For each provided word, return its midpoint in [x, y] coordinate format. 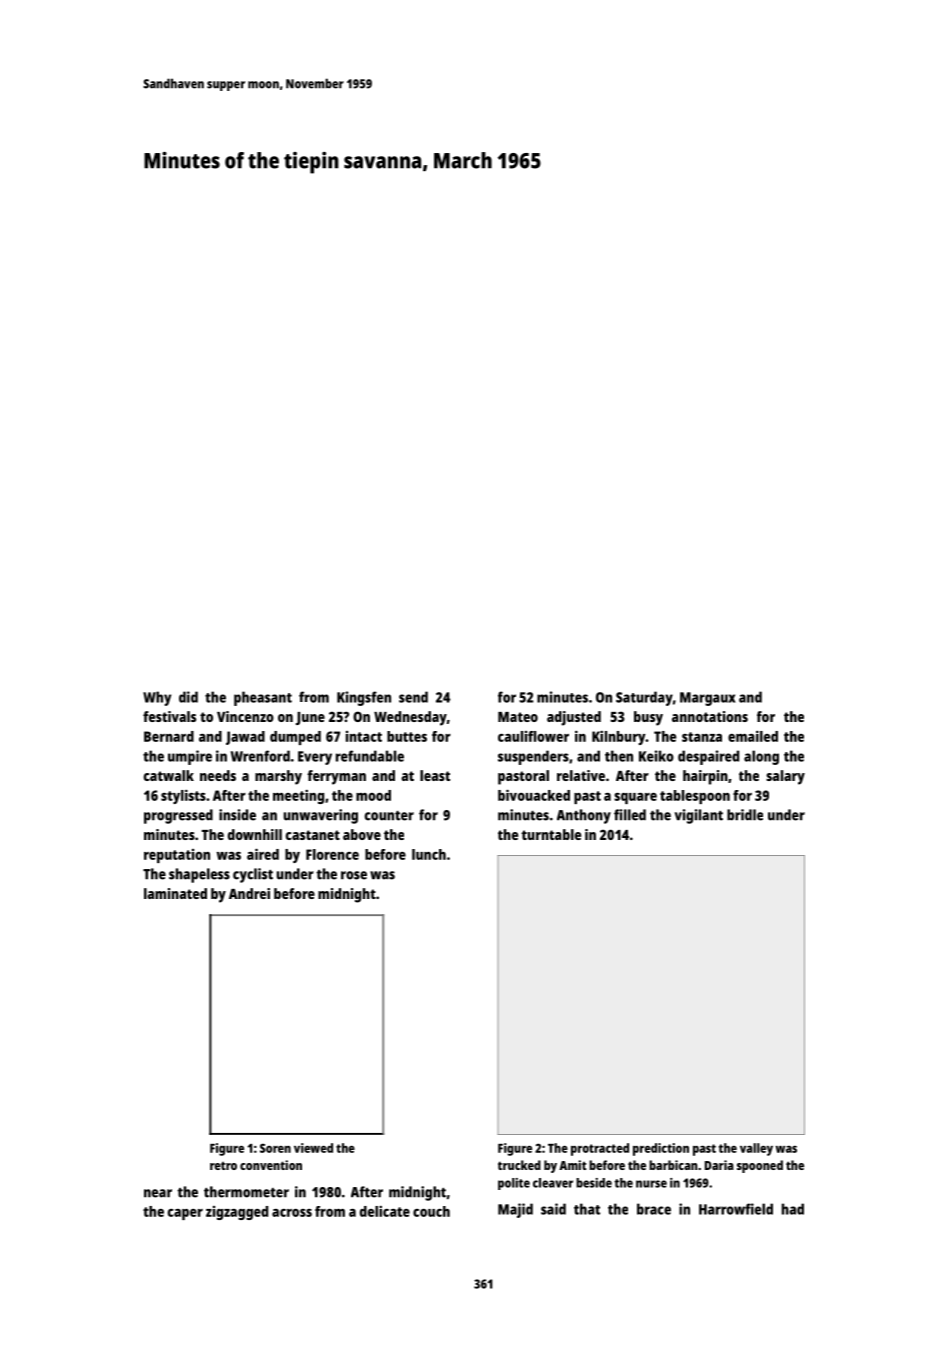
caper [185, 1214]
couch [431, 1211]
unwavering [321, 816]
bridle [745, 815]
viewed [313, 1148]
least [435, 775]
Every [315, 758]
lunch [429, 854]
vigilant [699, 816]
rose [354, 875]
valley [756, 1149]
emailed [753, 736]
